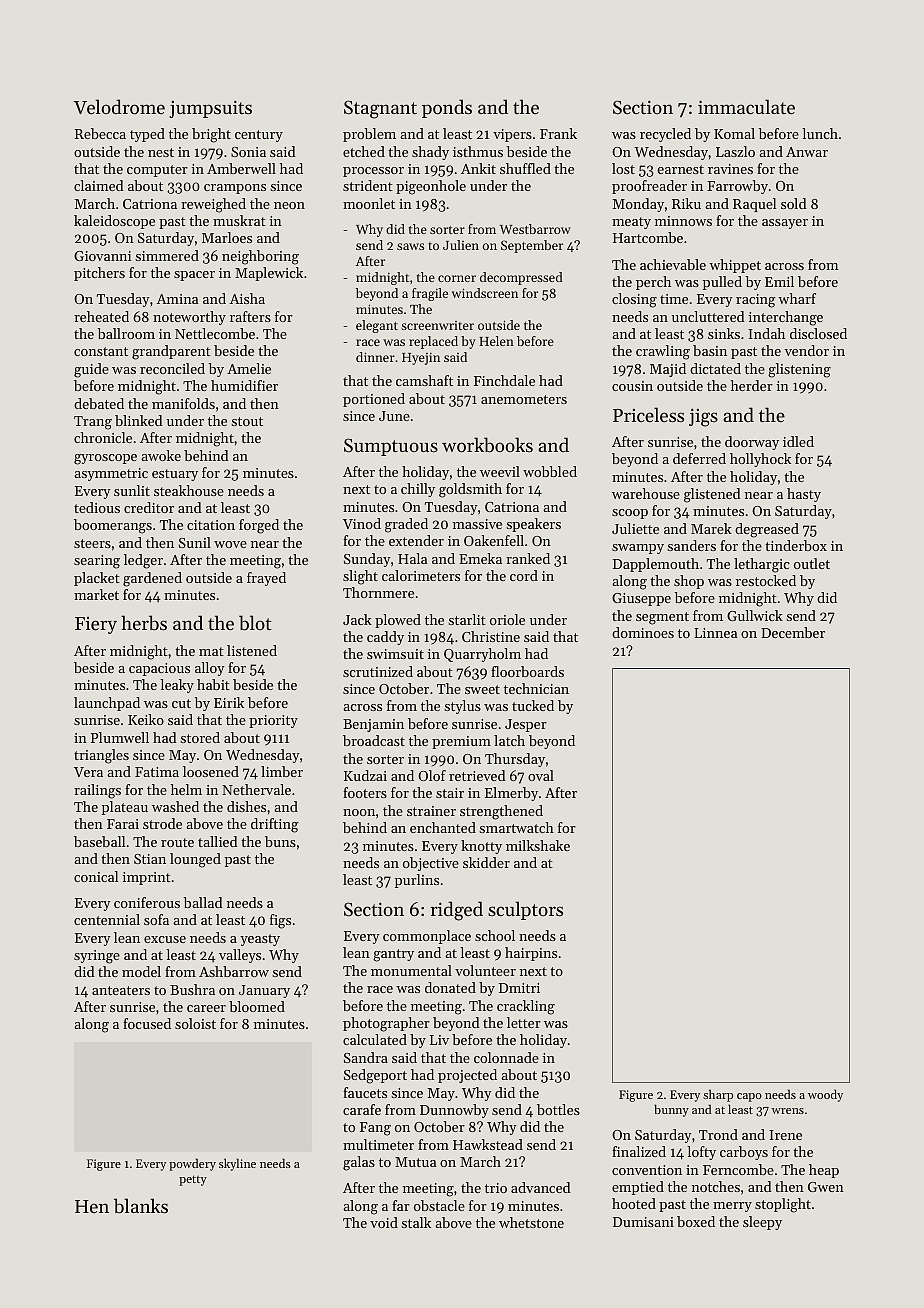 This page has width=924, height=1308. What do you see at coordinates (634, 300) in the page?
I see `closing` at bounding box center [634, 300].
